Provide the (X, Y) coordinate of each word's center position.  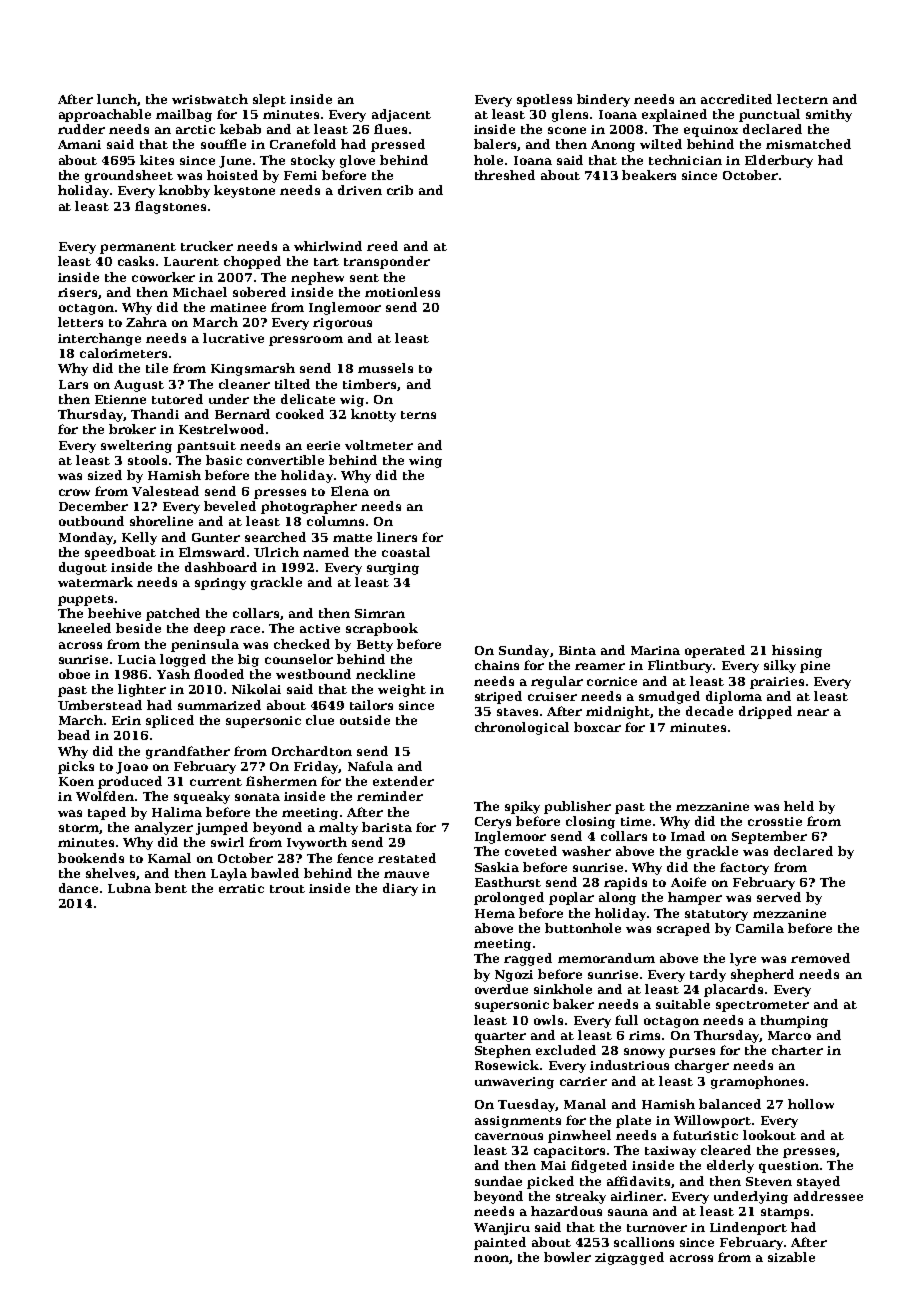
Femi (300, 175)
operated (715, 651)
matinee (238, 307)
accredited (736, 99)
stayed (818, 1182)
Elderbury (779, 161)
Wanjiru (502, 1229)
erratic (241, 888)
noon (491, 1258)
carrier (583, 1081)
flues (390, 129)
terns (418, 415)
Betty (375, 646)
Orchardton (312, 751)
